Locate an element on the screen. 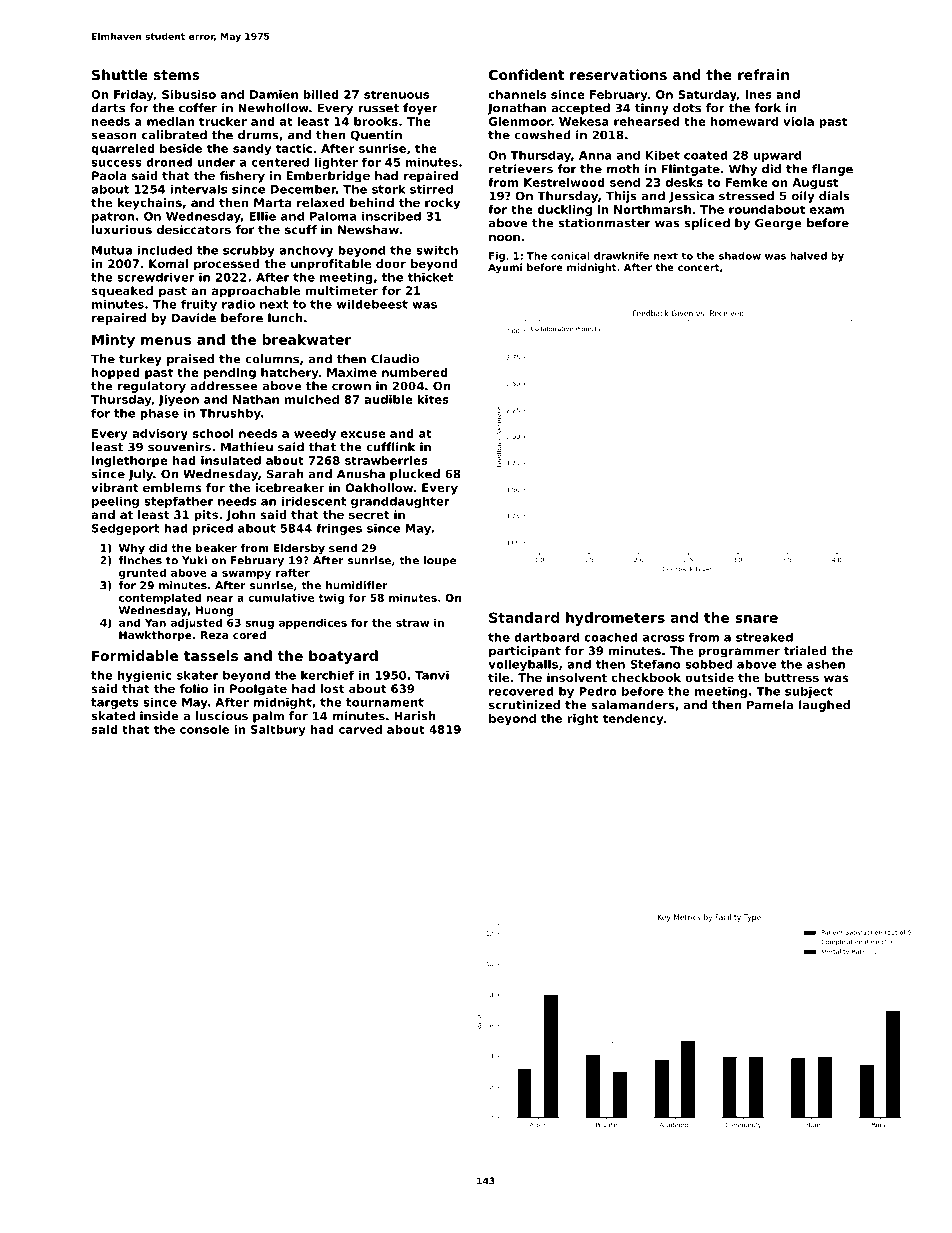 This screenshot has width=952, height=1233. rocky is located at coordinates (442, 204).
